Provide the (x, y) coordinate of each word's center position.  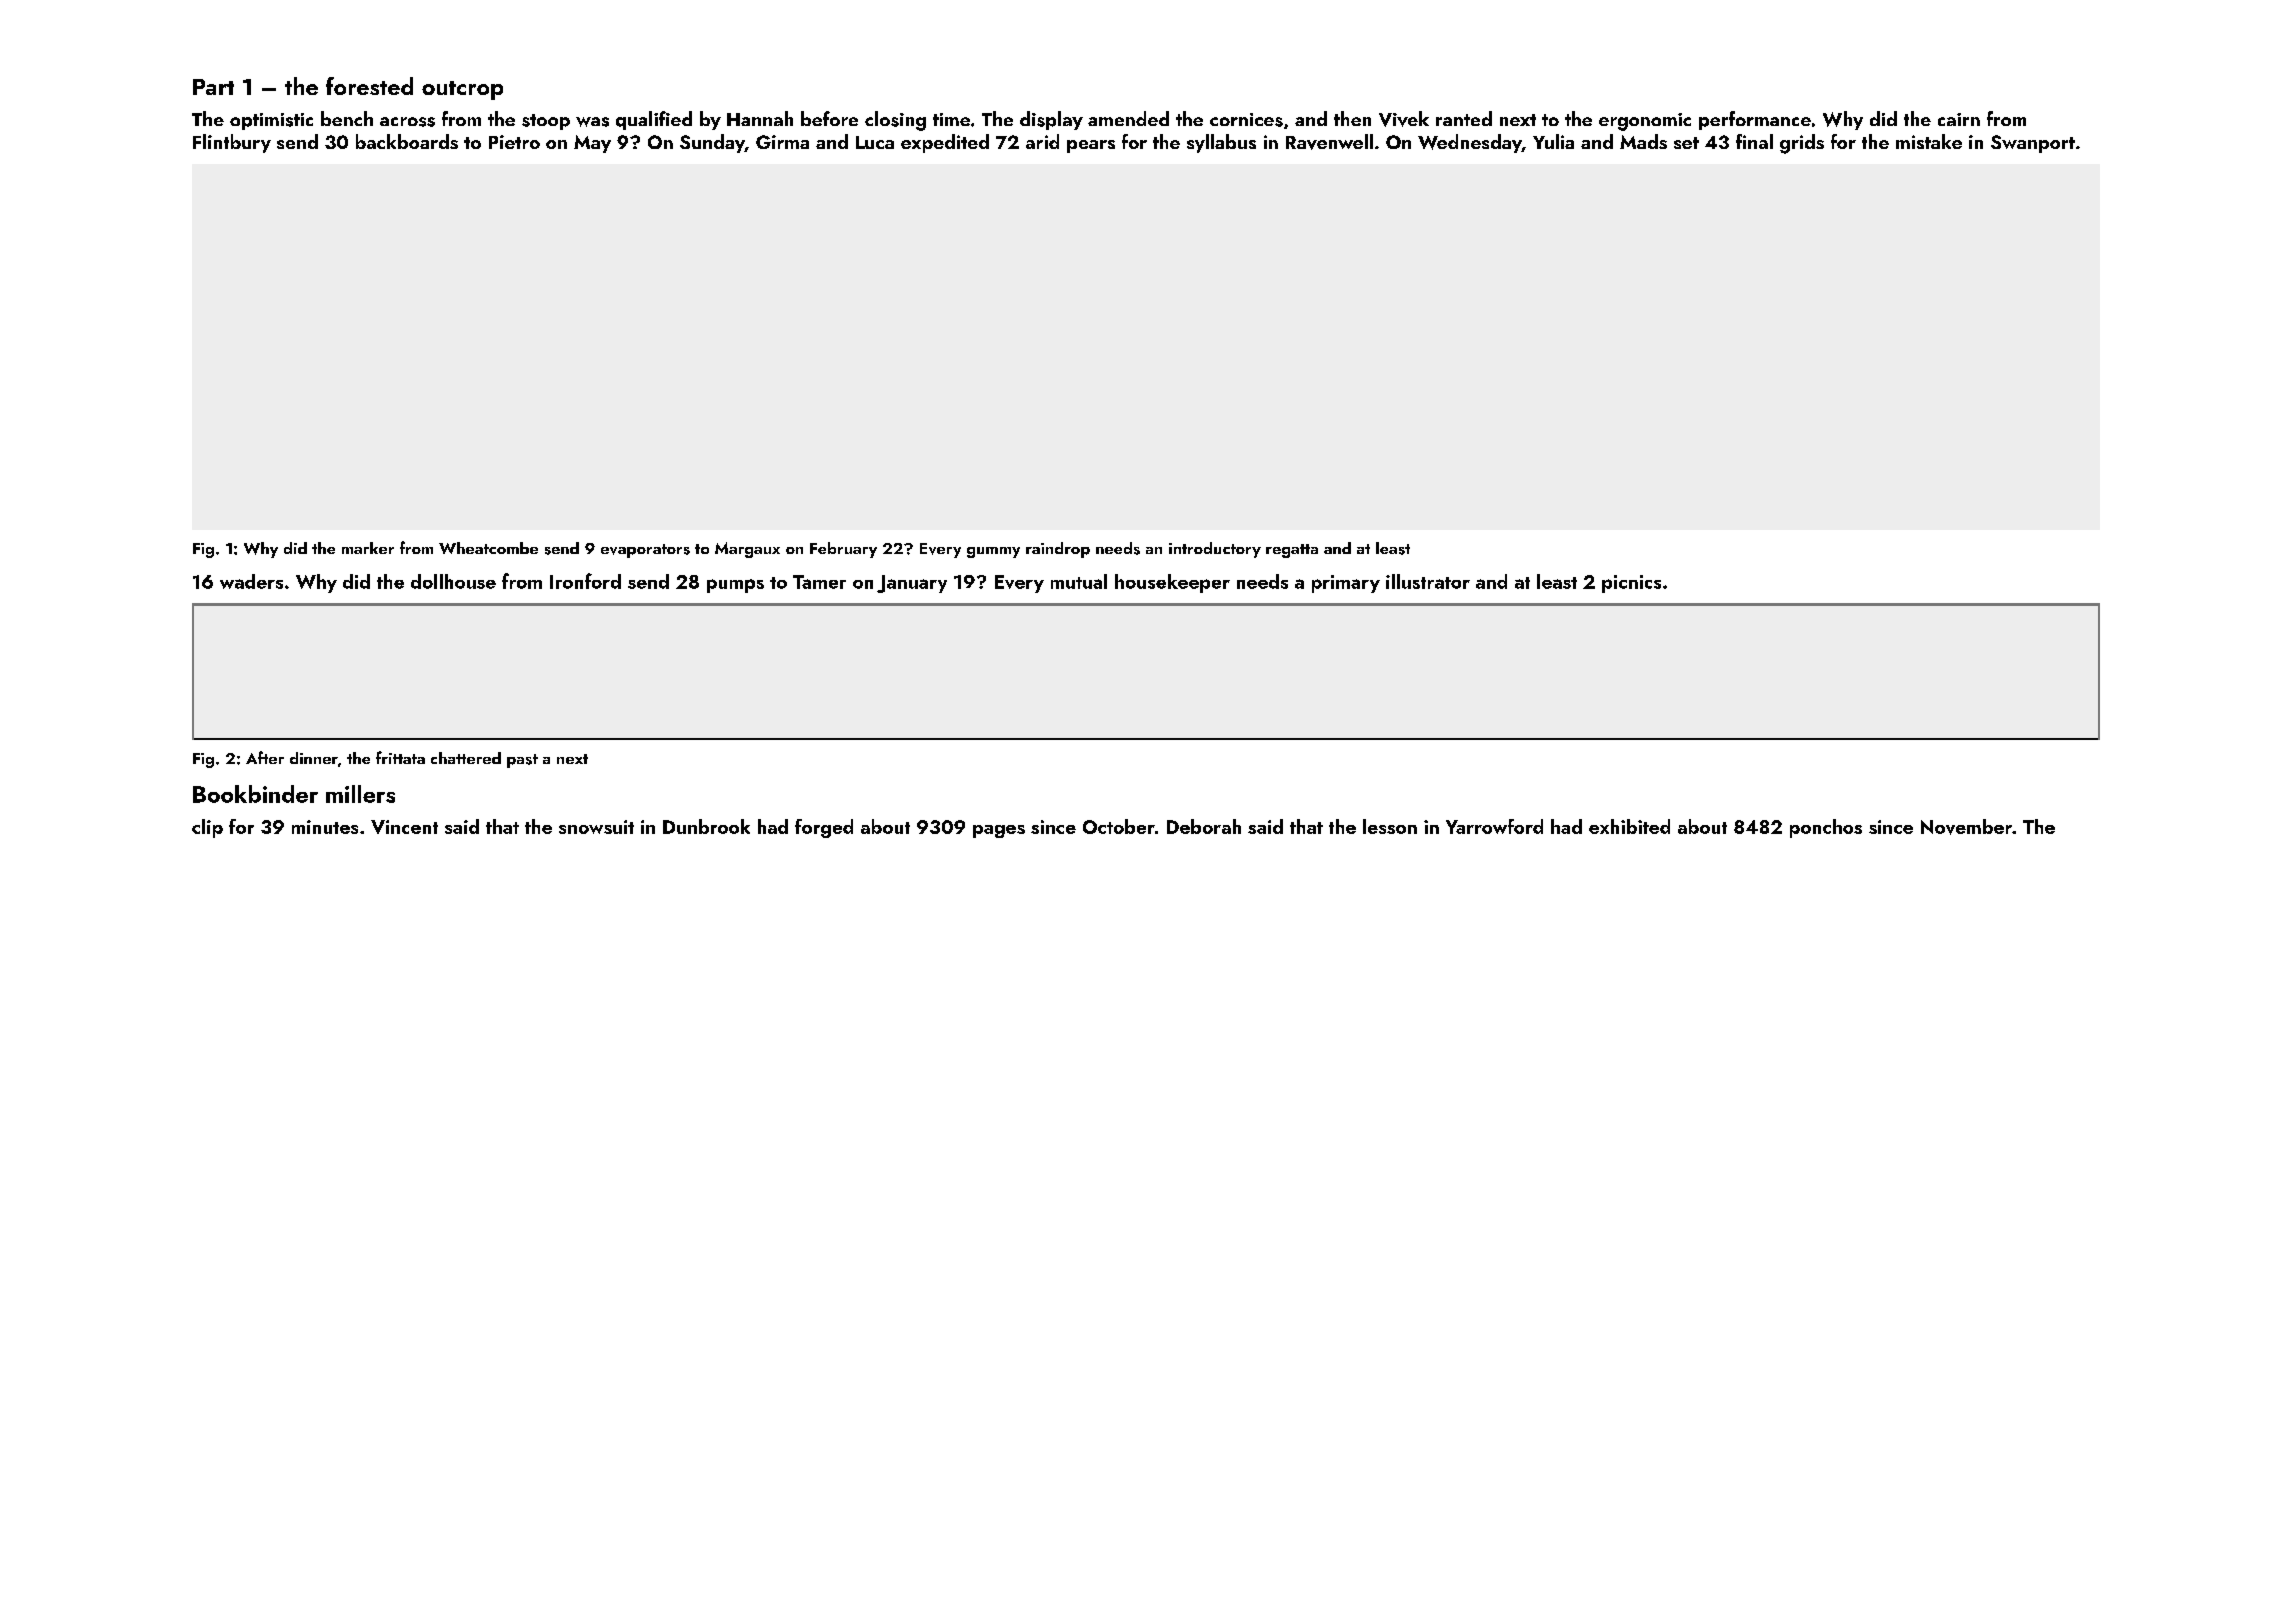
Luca (875, 142)
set (1686, 143)
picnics (1631, 584)
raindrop (1058, 550)
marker (368, 548)
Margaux (747, 550)
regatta (1292, 551)
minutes (325, 827)
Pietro (514, 142)
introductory (1215, 550)
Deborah (1204, 826)
